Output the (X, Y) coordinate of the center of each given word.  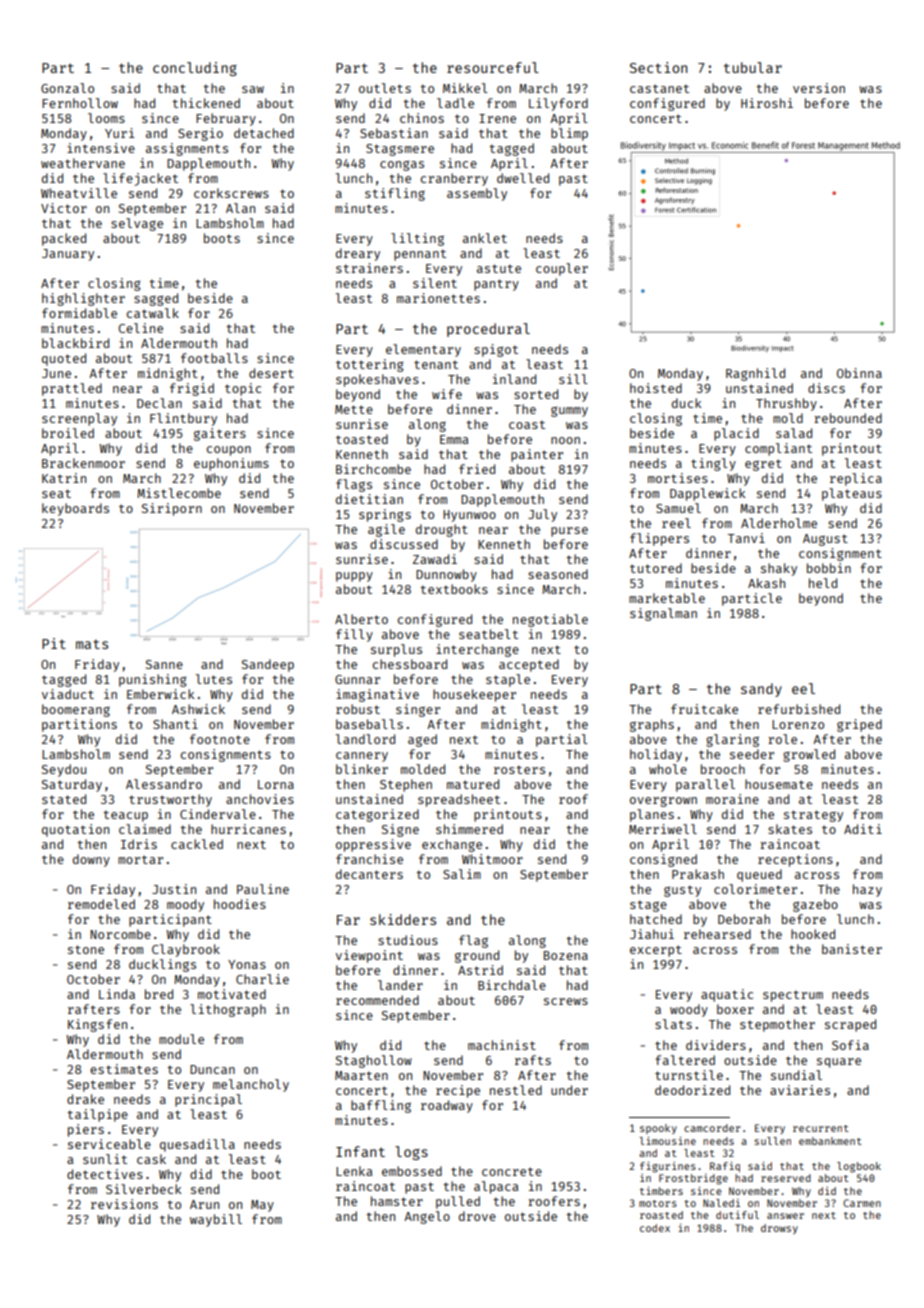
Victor (64, 208)
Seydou (64, 770)
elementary (423, 350)
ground (477, 956)
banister (852, 949)
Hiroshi (767, 103)
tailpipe (97, 1115)
